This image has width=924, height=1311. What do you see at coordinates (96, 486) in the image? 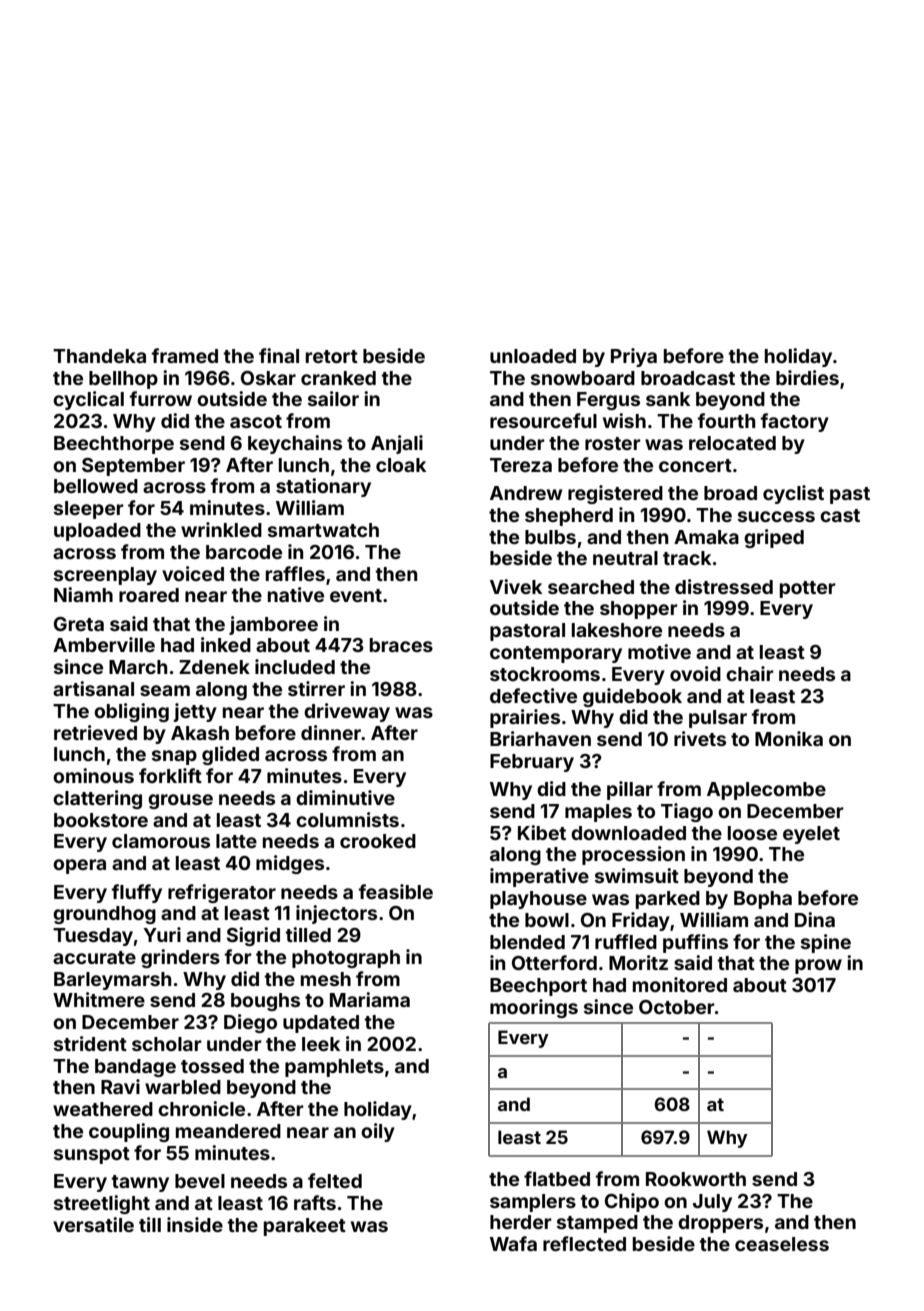
I see `bellowed` at bounding box center [96, 486].
